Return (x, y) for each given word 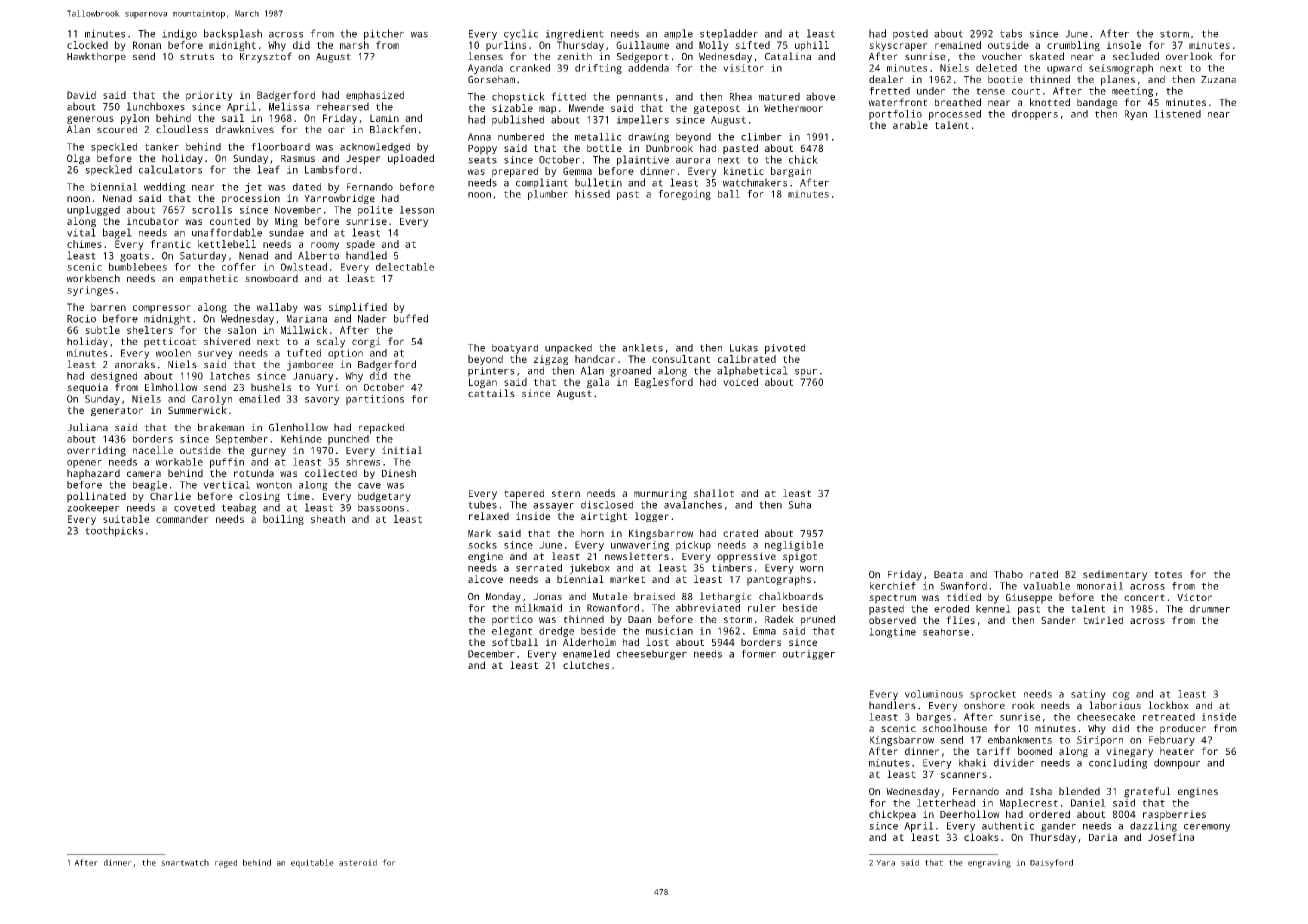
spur (806, 373)
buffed (411, 318)
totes (1168, 574)
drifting (598, 69)
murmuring (660, 494)
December (491, 654)
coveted (194, 507)
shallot (714, 493)
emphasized (375, 96)
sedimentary (1115, 575)
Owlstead (304, 267)
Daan (639, 619)
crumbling (1073, 46)
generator (117, 411)
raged (226, 863)
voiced (740, 382)
